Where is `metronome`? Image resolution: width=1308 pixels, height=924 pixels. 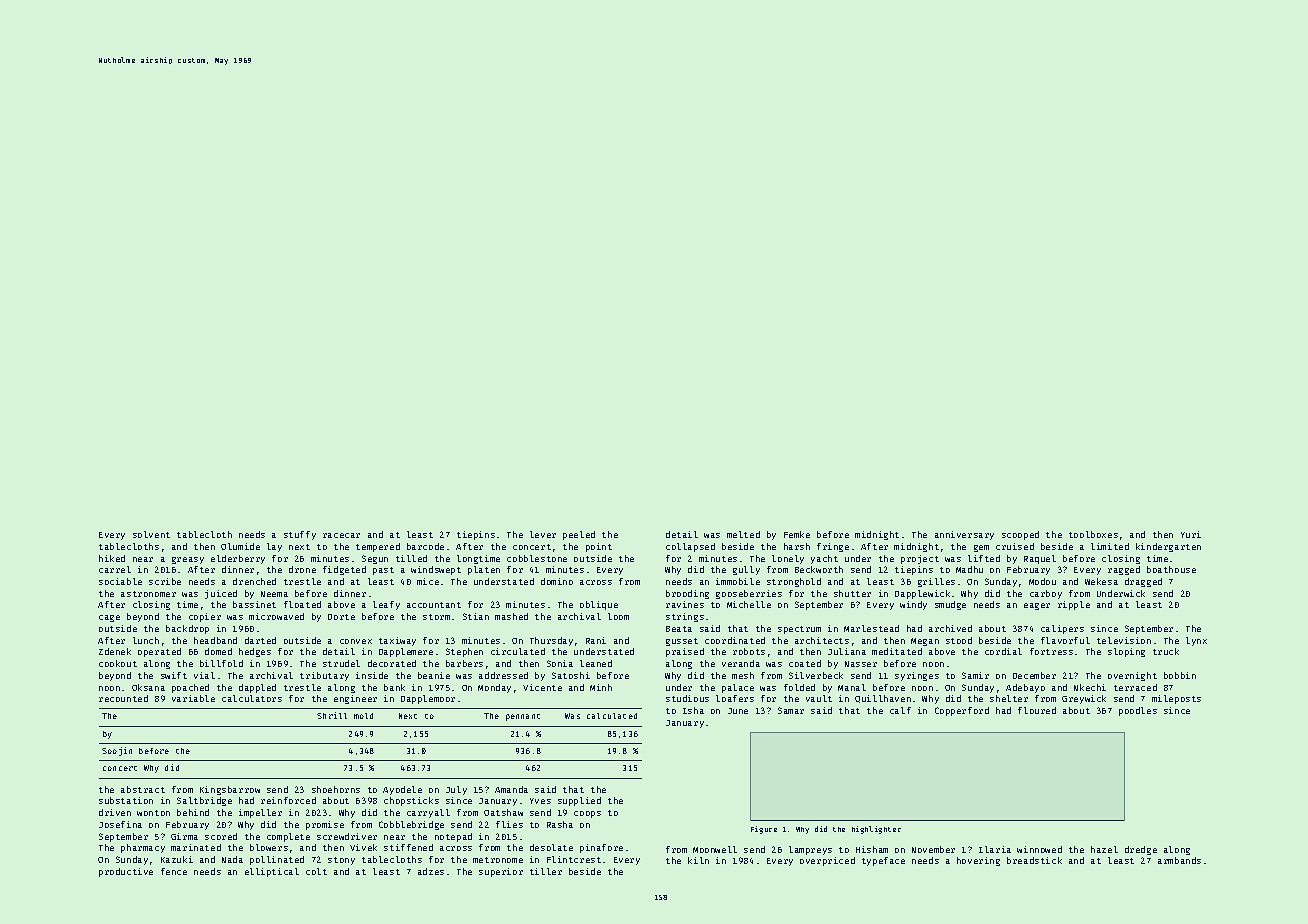 metronome is located at coordinates (498, 860).
